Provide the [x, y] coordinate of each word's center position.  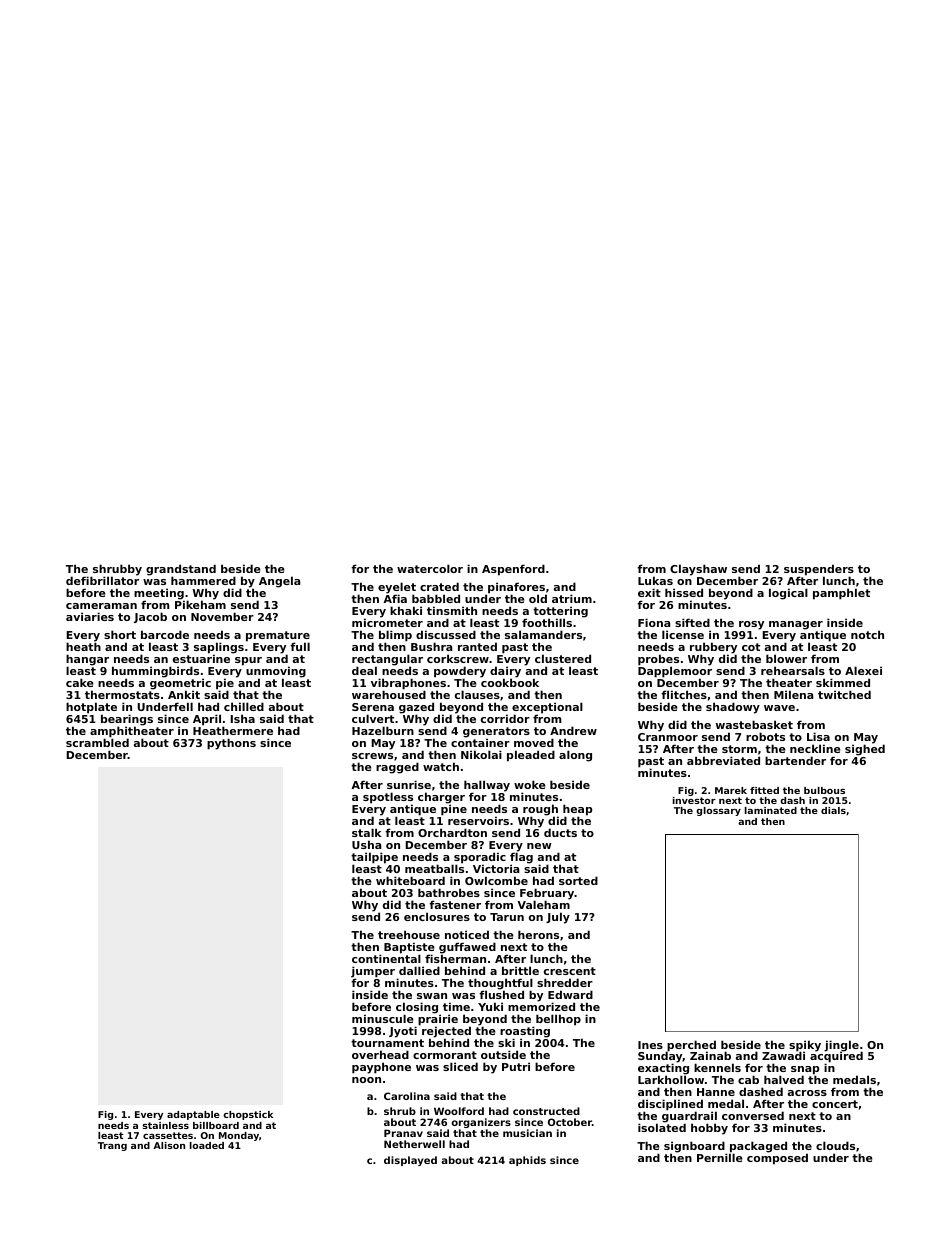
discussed [446, 634]
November [222, 616]
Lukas [655, 580]
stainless [166, 1125]
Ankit [184, 694]
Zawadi [783, 1056]
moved [534, 742]
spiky [805, 1046]
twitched [844, 694]
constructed [546, 1111]
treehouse [409, 934]
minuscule [383, 1018]
